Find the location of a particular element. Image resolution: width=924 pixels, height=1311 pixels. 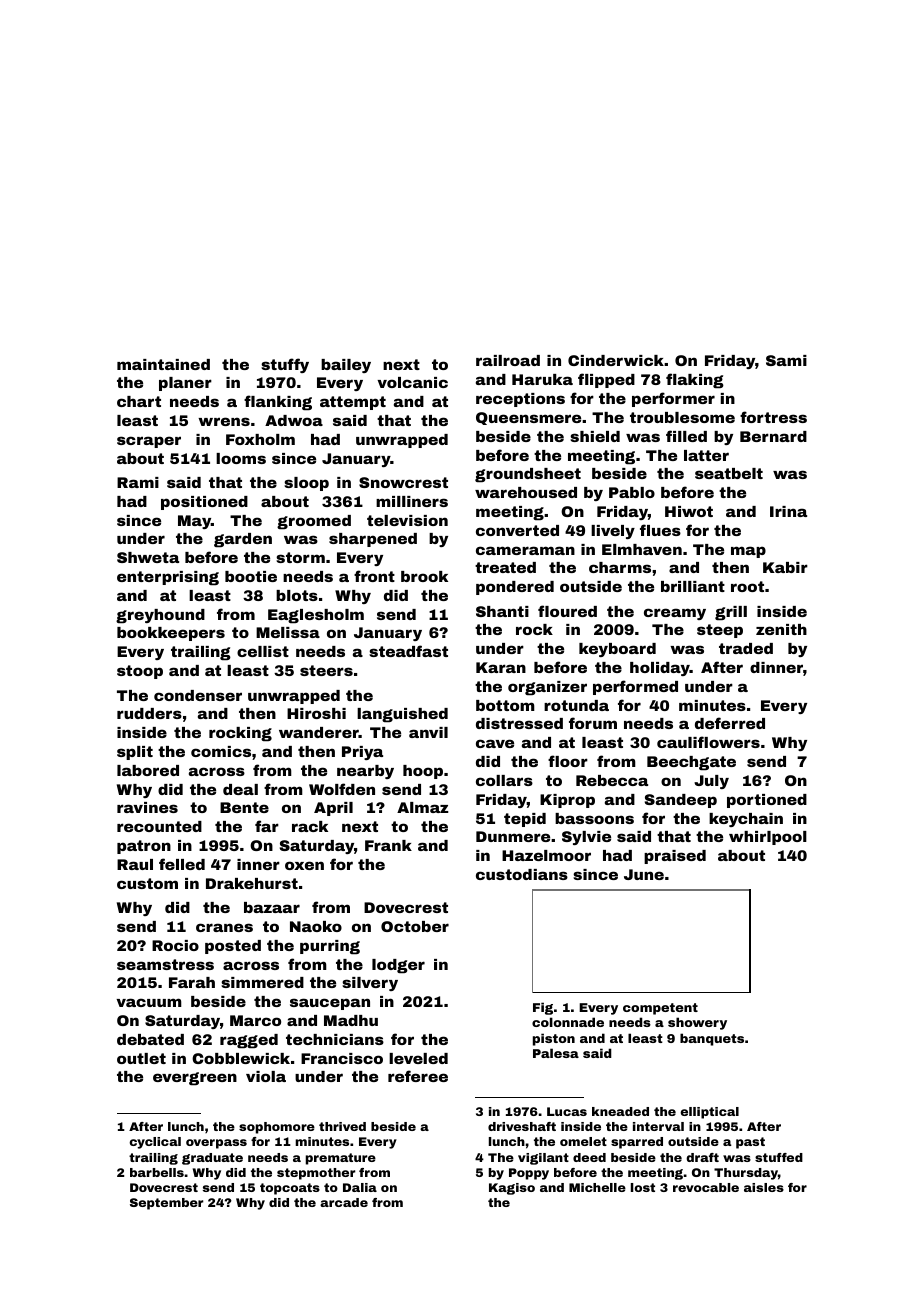

Queensmere is located at coordinates (528, 418).
